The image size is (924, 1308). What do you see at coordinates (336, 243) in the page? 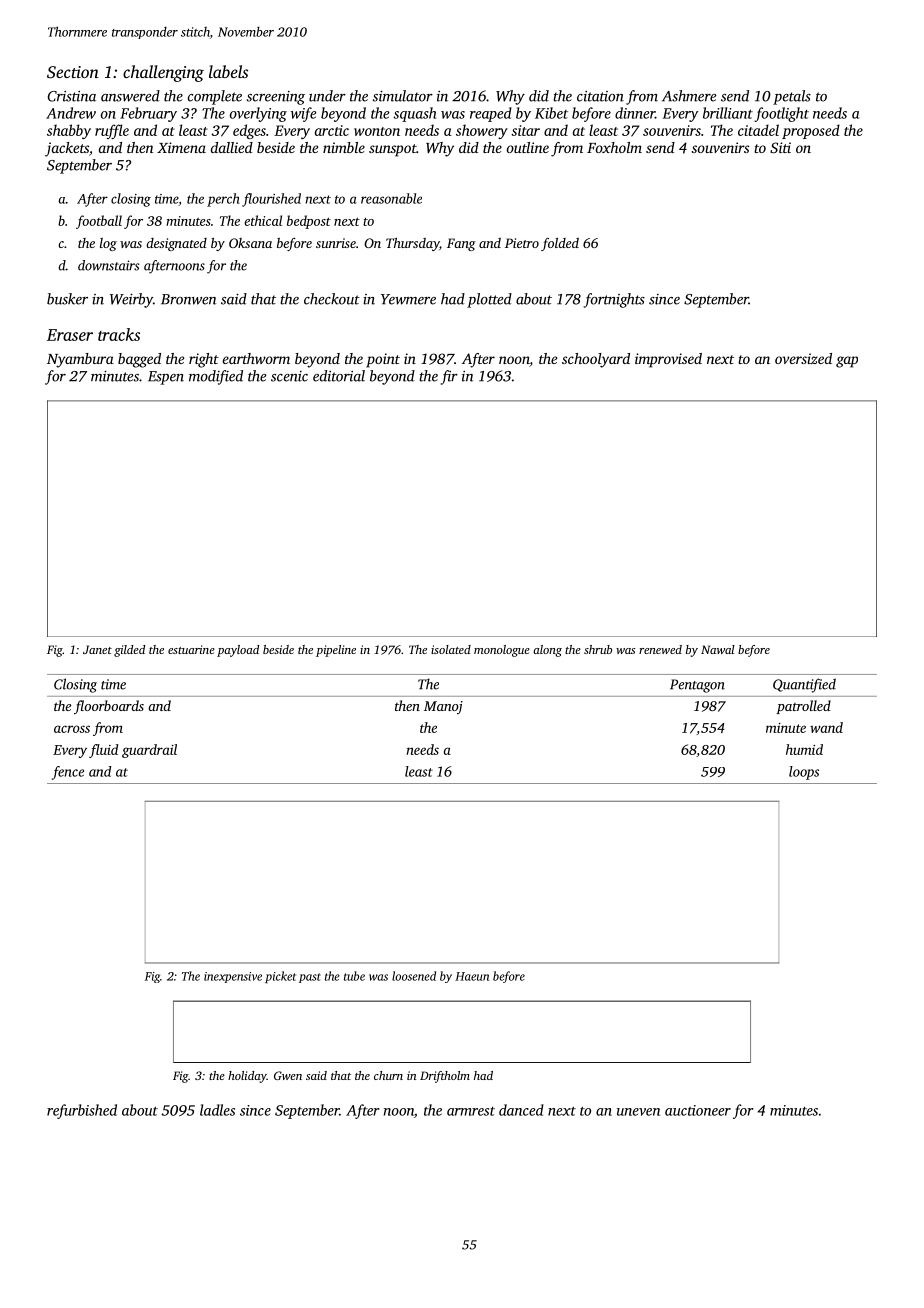
I see `sunrise` at bounding box center [336, 243].
